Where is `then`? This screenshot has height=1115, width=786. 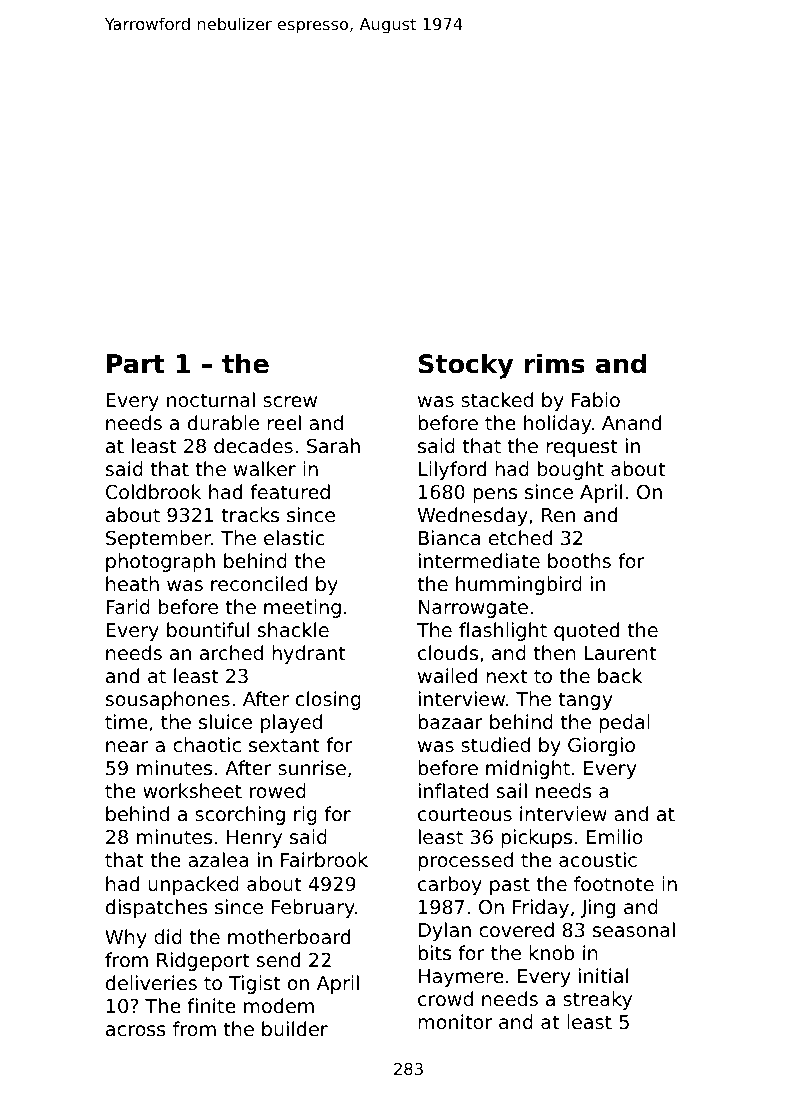 then is located at coordinates (555, 652).
